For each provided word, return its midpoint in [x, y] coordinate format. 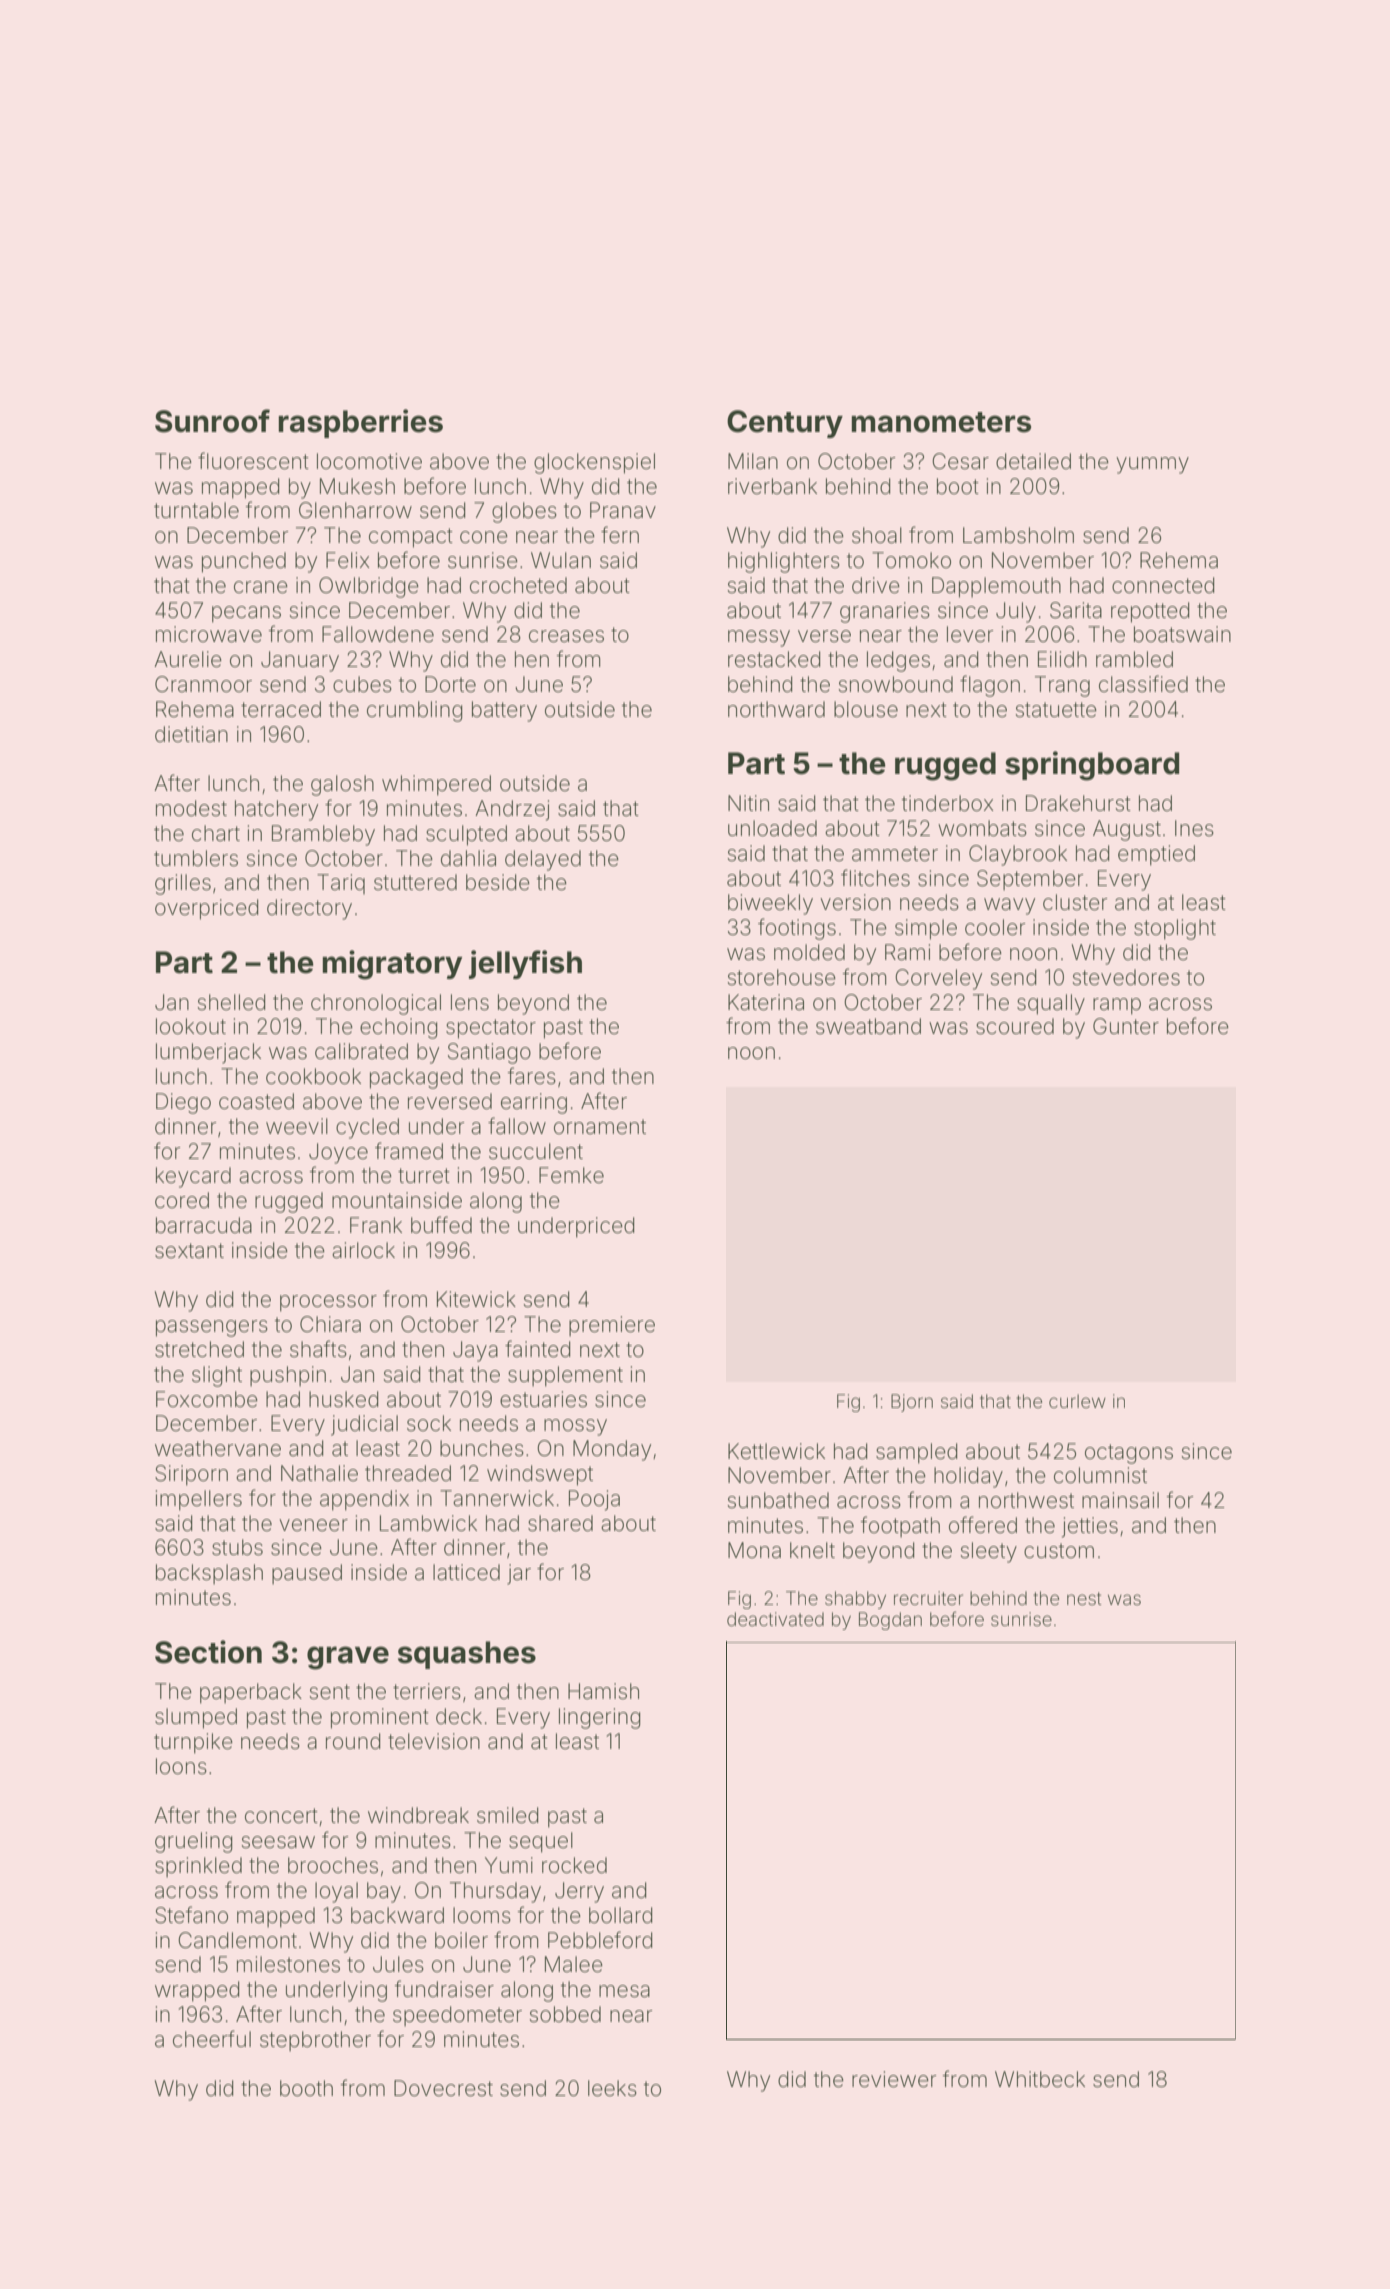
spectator [491, 1029]
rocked [574, 1865]
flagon [990, 686]
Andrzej [512, 810]
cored [182, 1200]
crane [261, 587]
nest [1084, 1598]
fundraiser [444, 1988]
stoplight [1175, 929]
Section [208, 1652]
